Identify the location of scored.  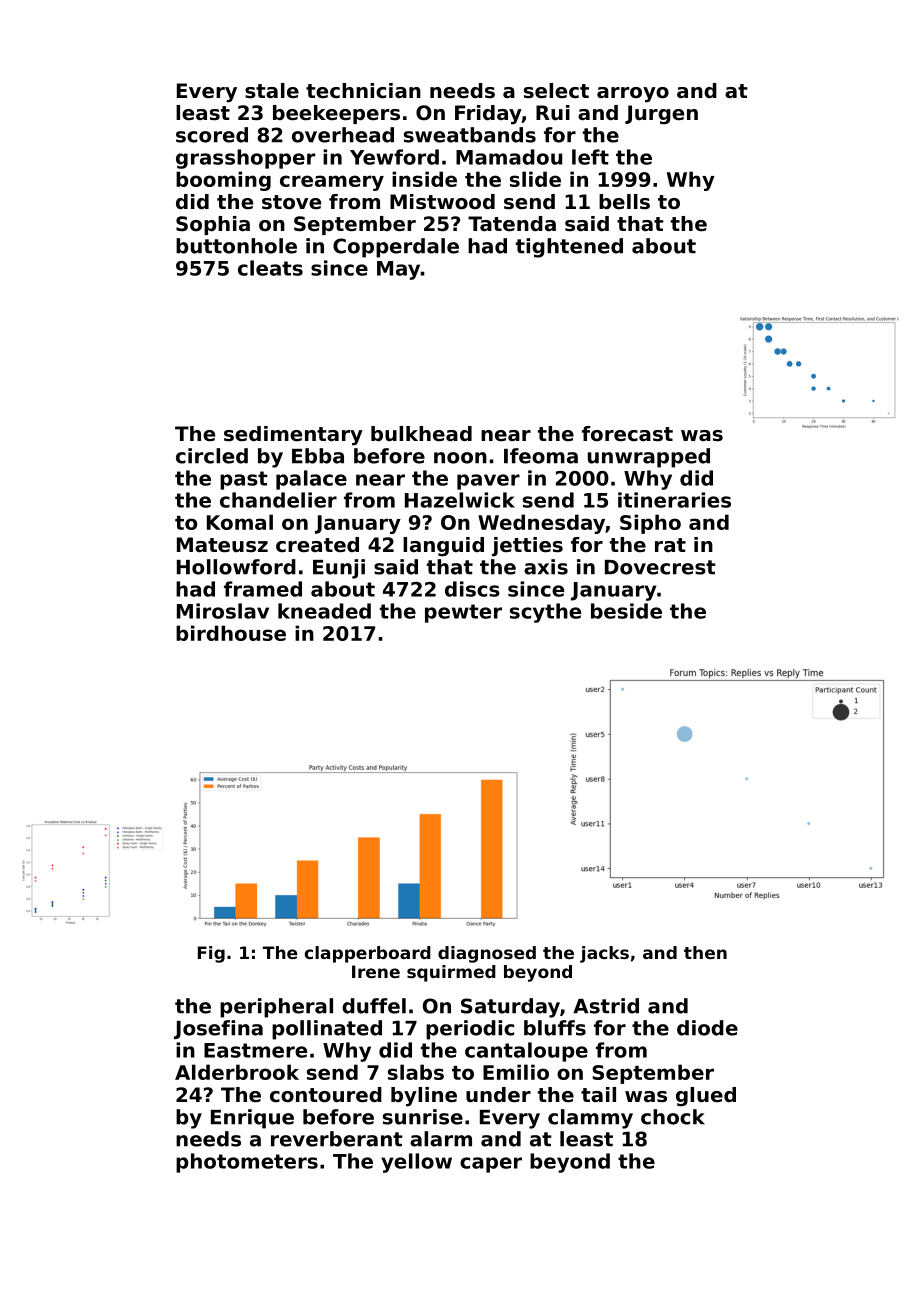
(212, 135).
